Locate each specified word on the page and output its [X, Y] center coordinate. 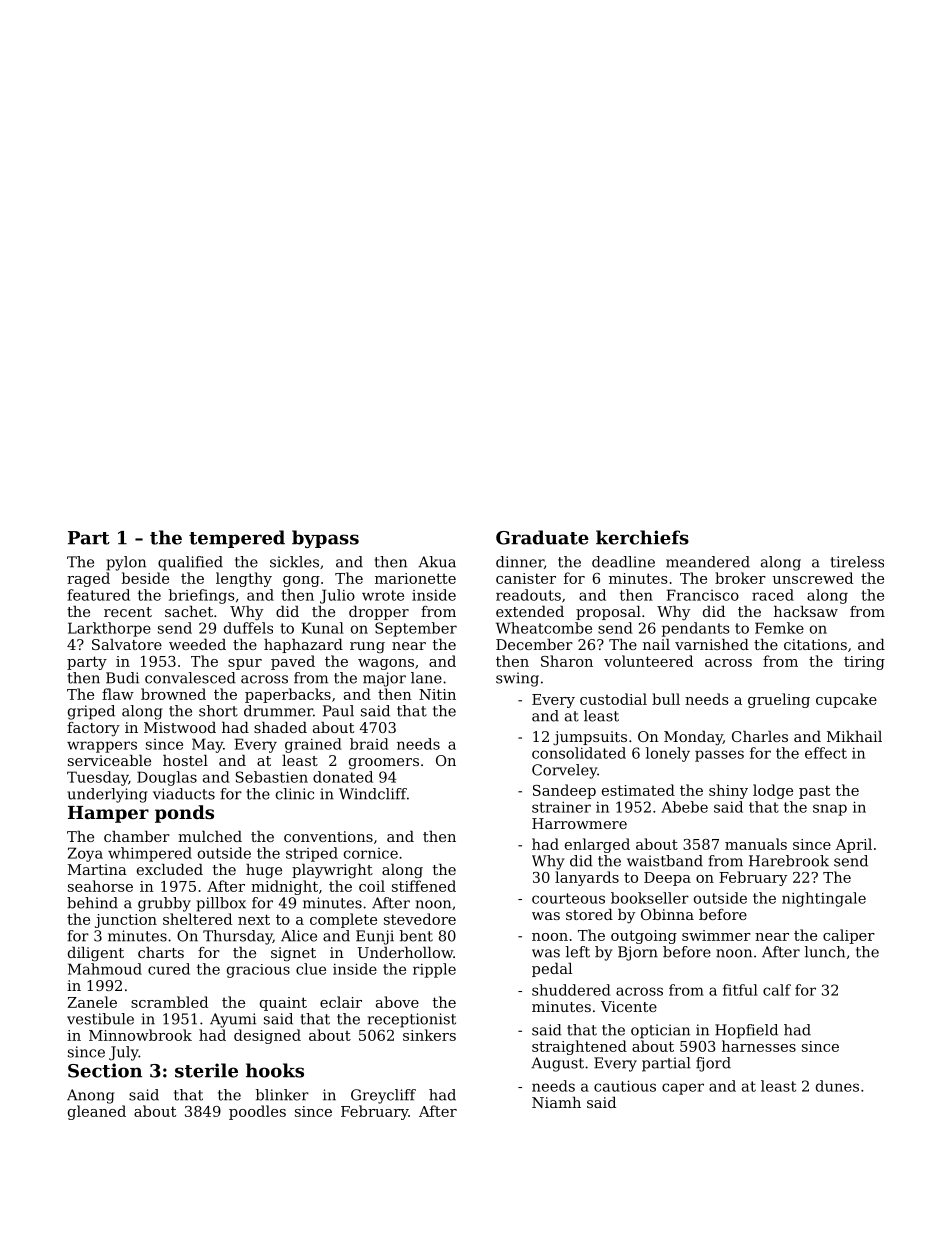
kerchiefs [642, 537]
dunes [837, 1086]
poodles [257, 1112]
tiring [864, 663]
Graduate [542, 537]
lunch [824, 952]
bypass [325, 539]
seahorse [100, 886]
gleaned [97, 1112]
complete [343, 920]
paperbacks [288, 695]
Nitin [437, 694]
